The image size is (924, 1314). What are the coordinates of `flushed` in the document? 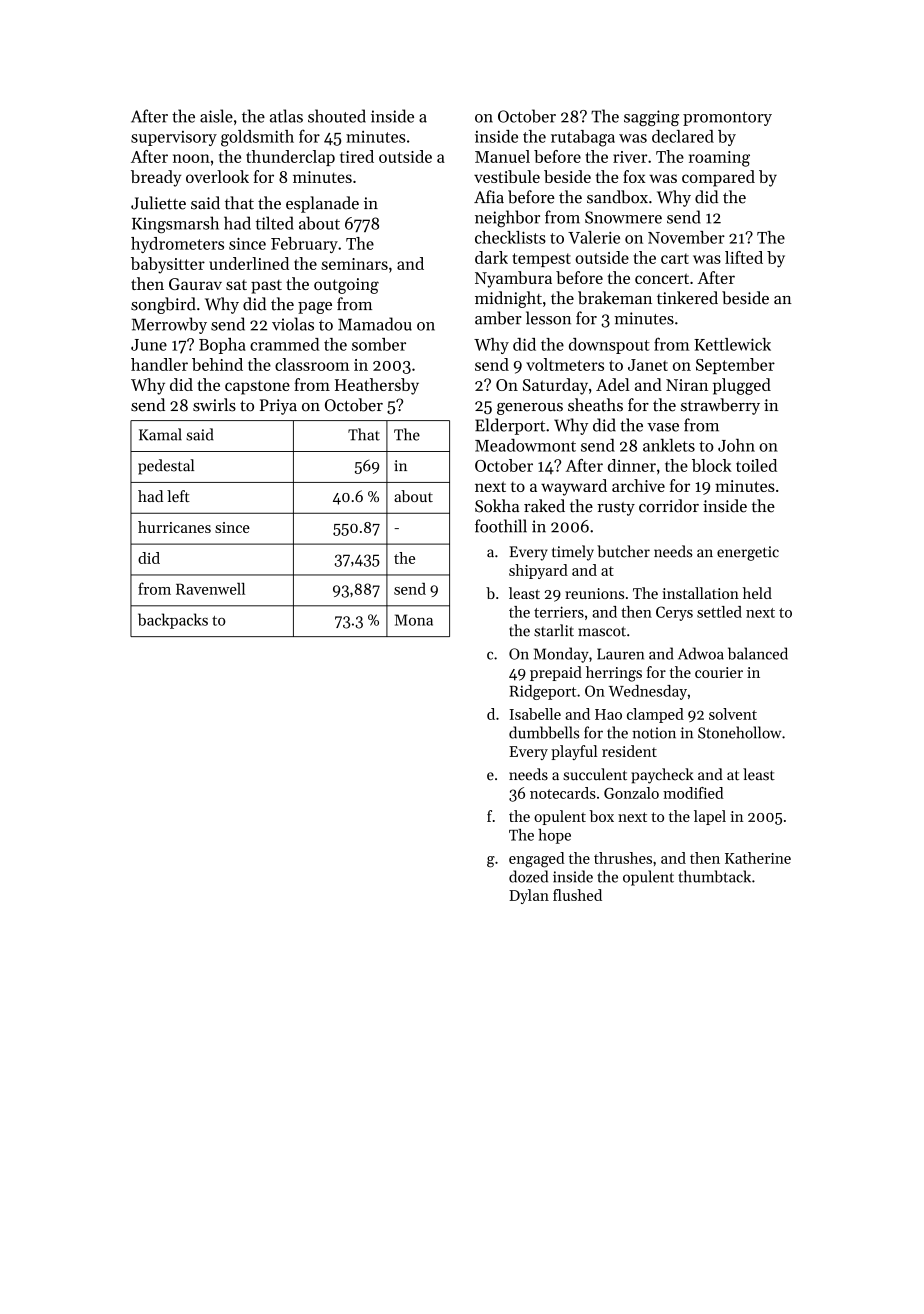 It's located at (577, 895).
